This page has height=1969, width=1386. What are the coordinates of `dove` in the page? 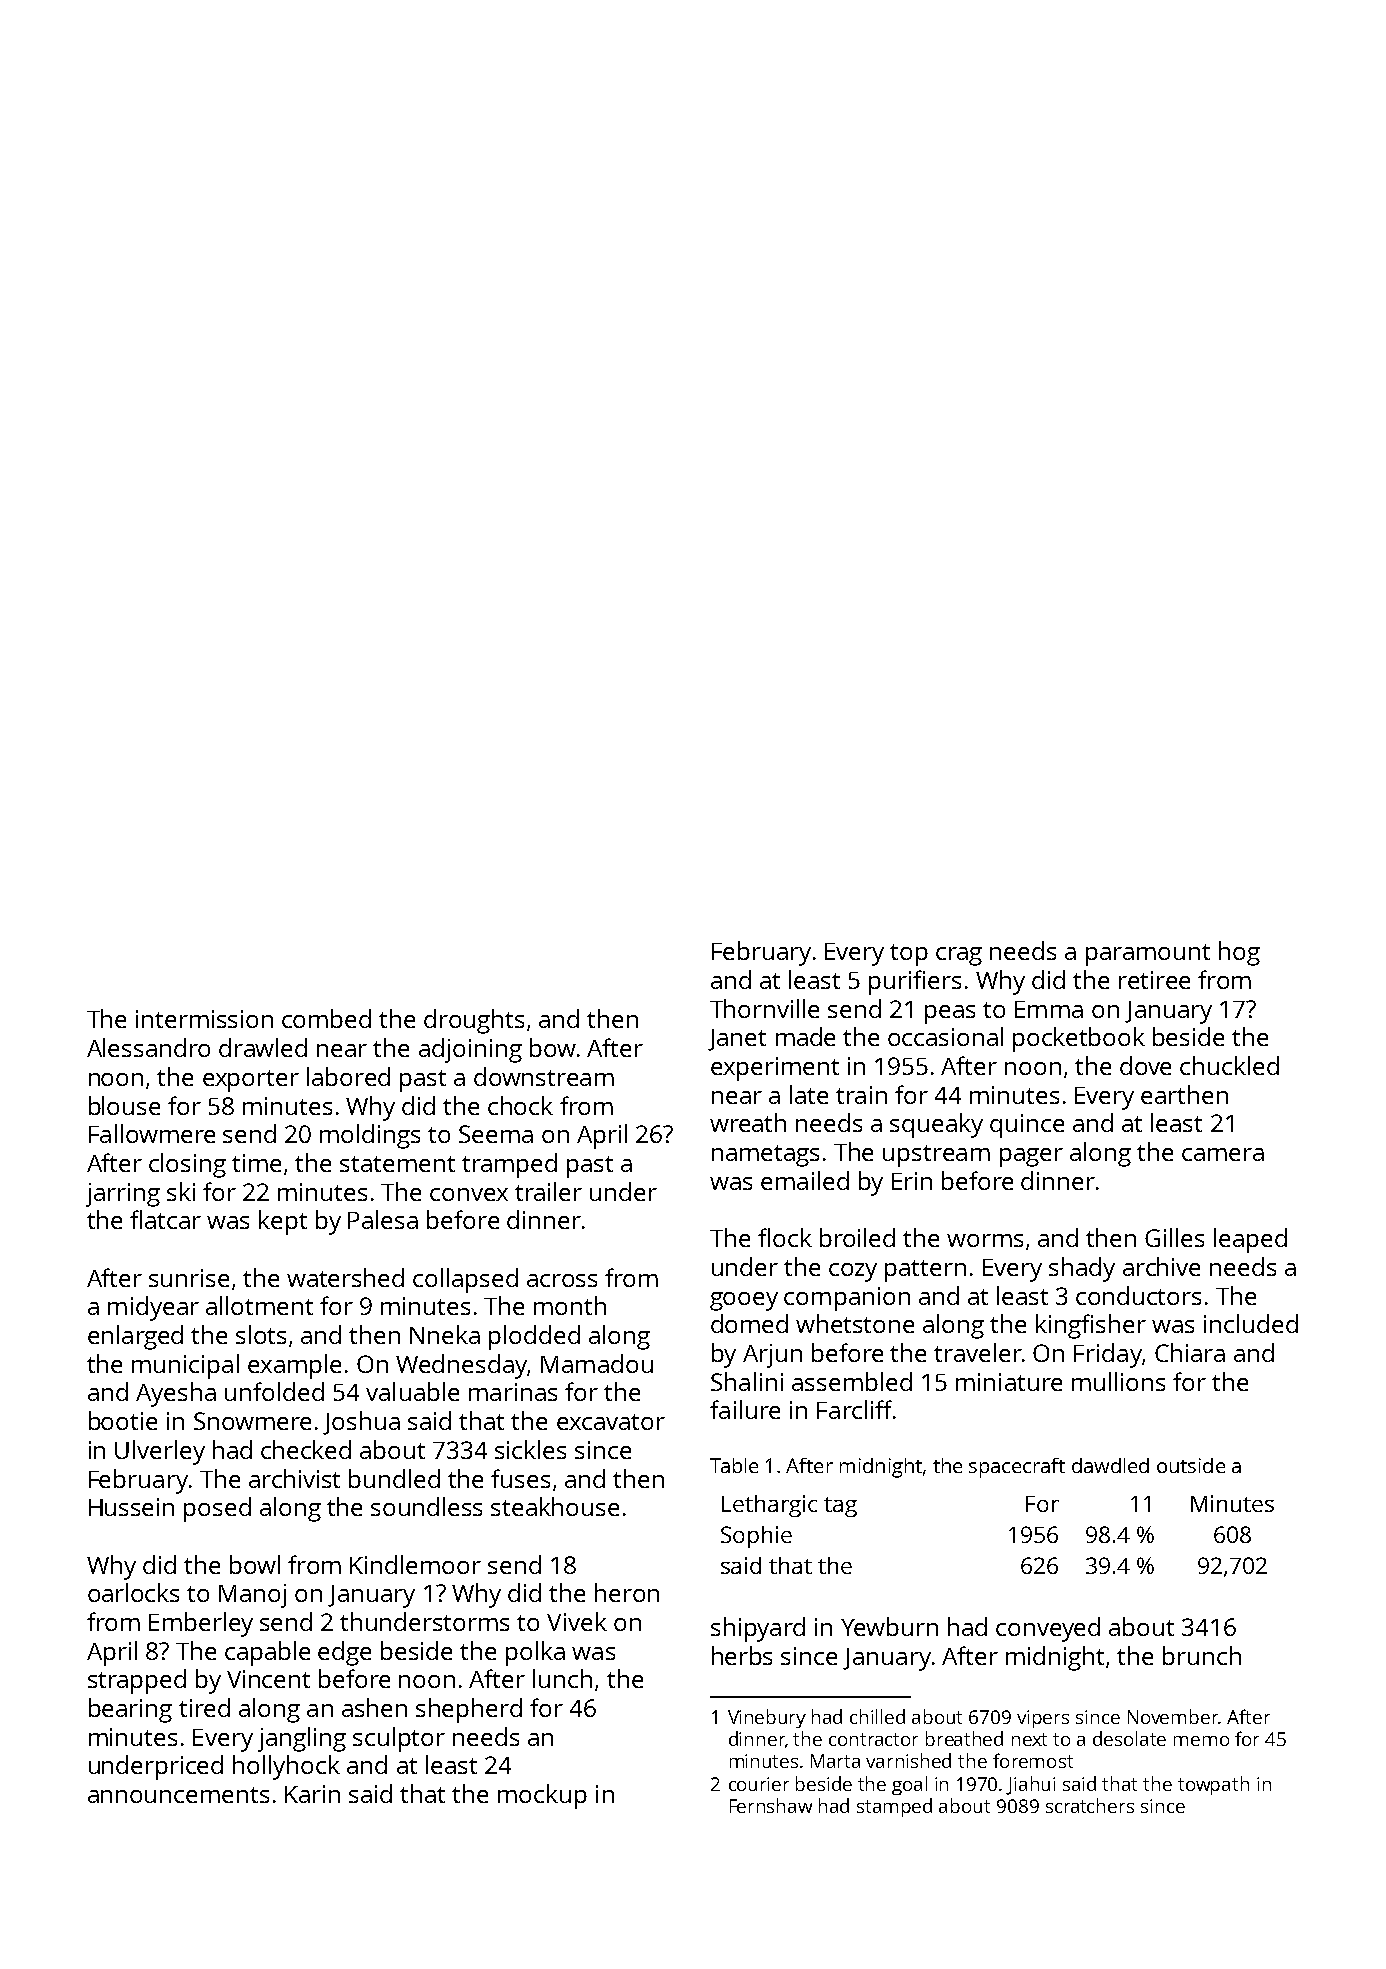 It's located at (1145, 1065).
